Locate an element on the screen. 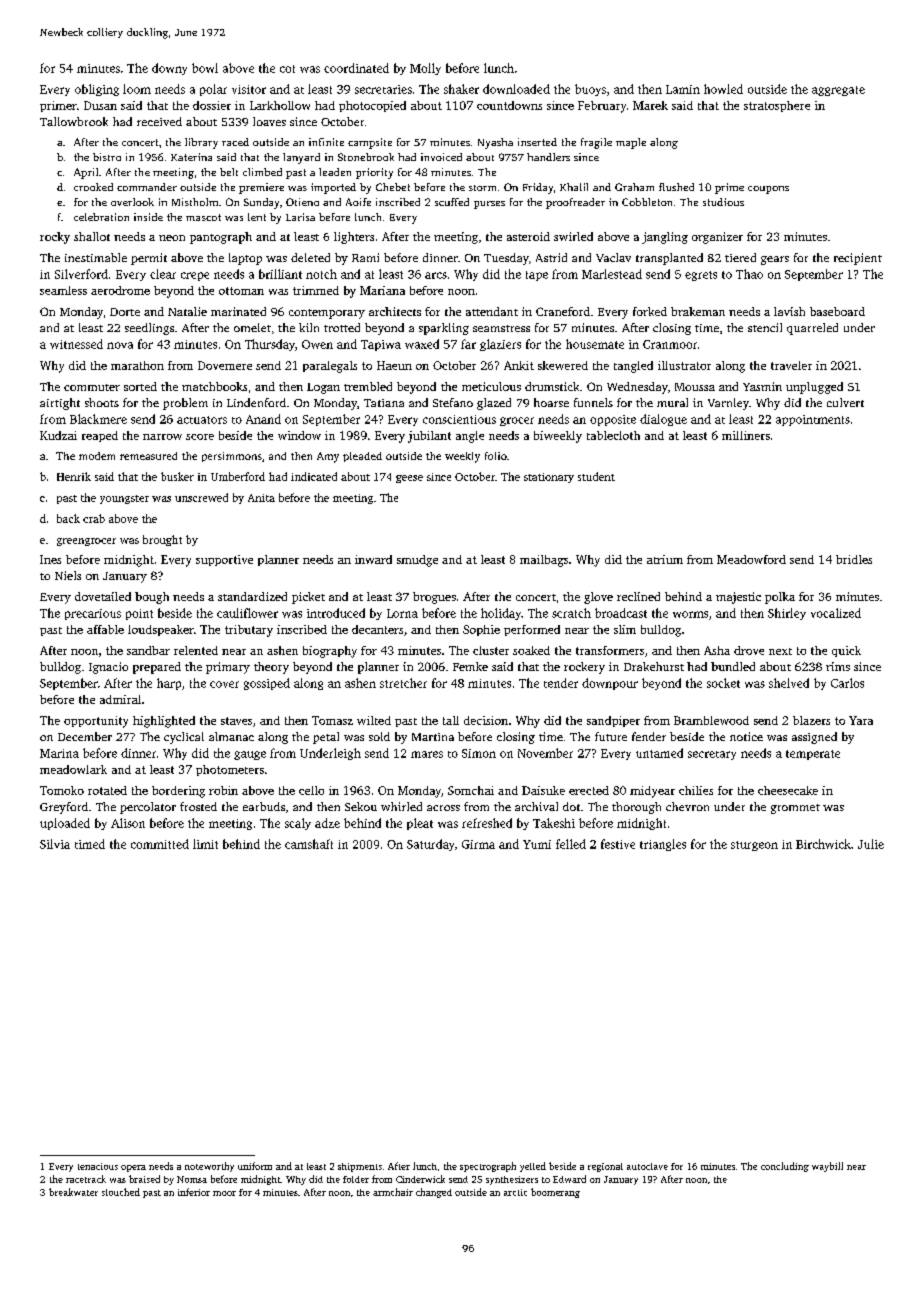 This screenshot has height=1308, width=924. inferior is located at coordinates (194, 1192).
